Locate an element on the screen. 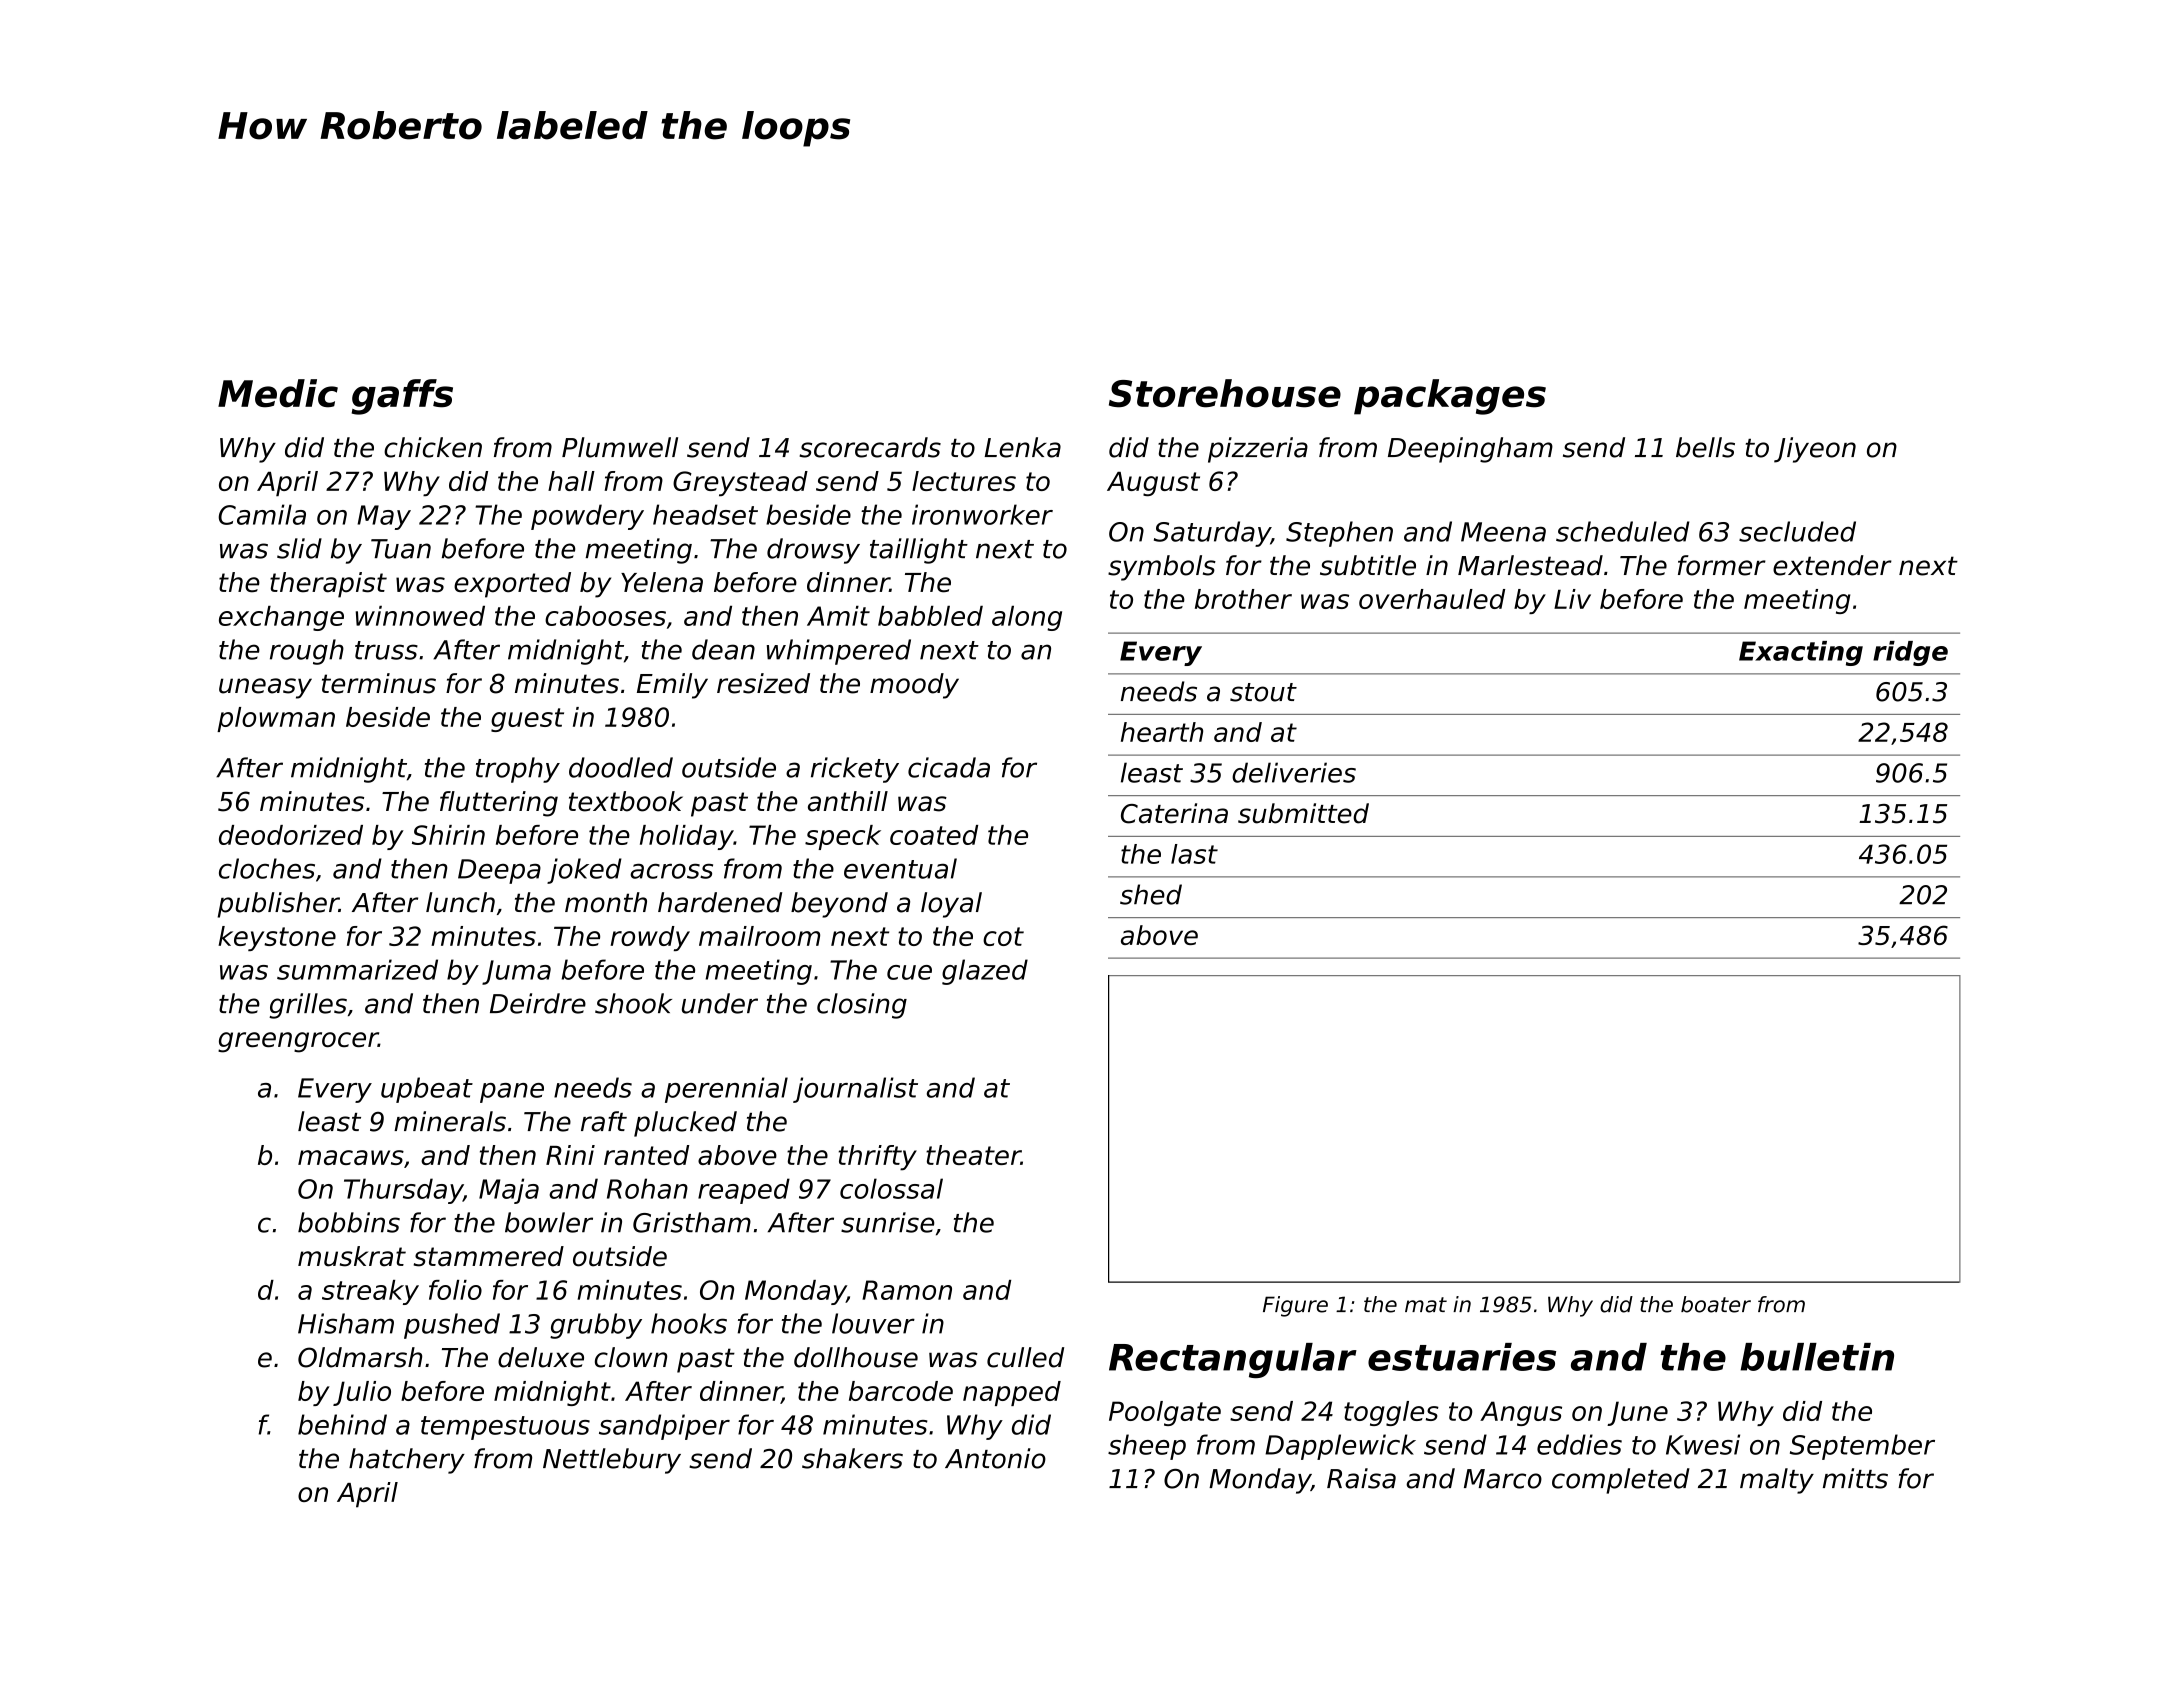 The height and width of the screenshot is (1683, 2178). boater is located at coordinates (1716, 1304).
